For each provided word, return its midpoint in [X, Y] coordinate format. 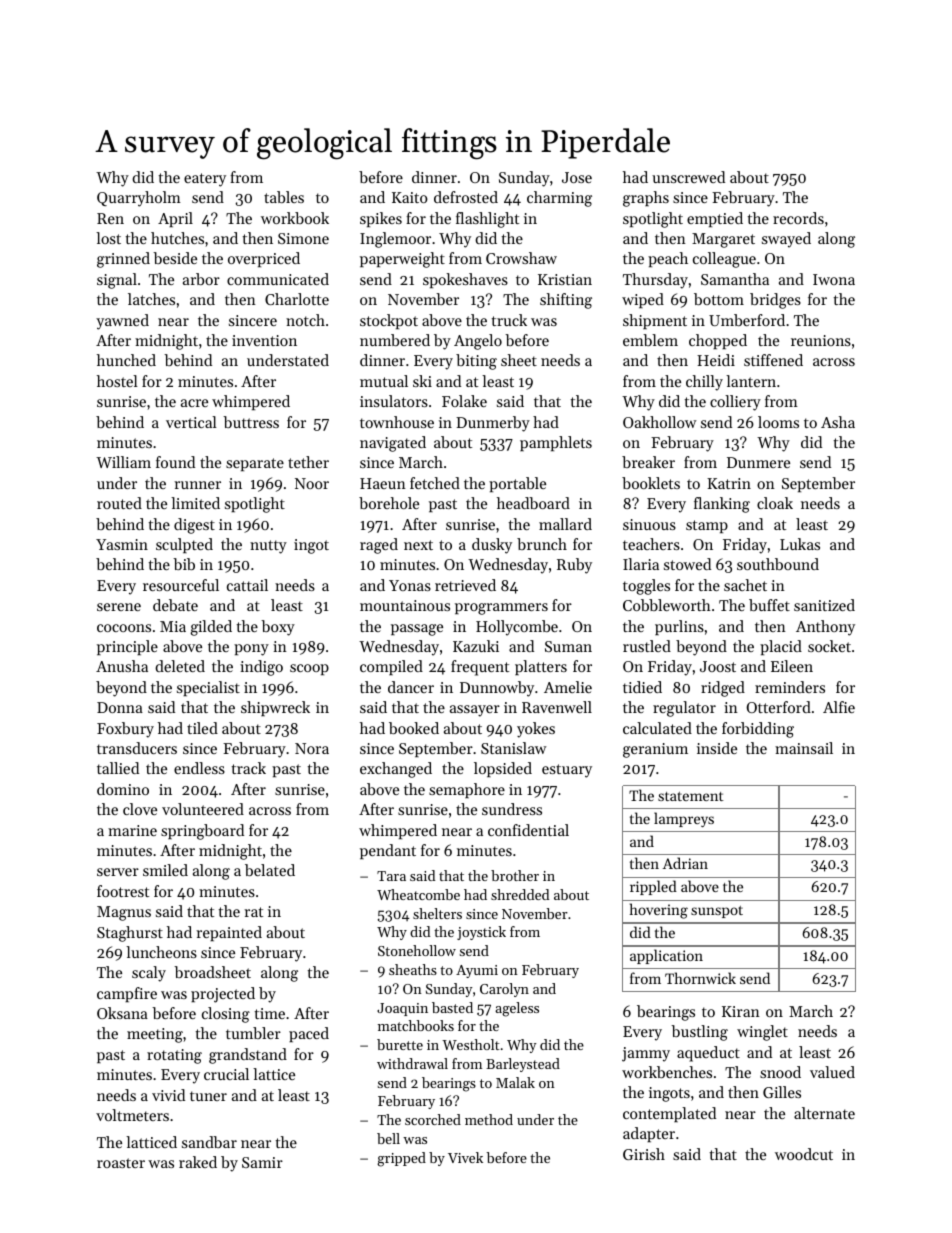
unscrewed [688, 177]
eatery [205, 180]
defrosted [466, 197]
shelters [437, 913]
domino [123, 789]
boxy [278, 628]
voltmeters [132, 1115]
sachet [745, 585]
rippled [653, 887]
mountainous [405, 605]
